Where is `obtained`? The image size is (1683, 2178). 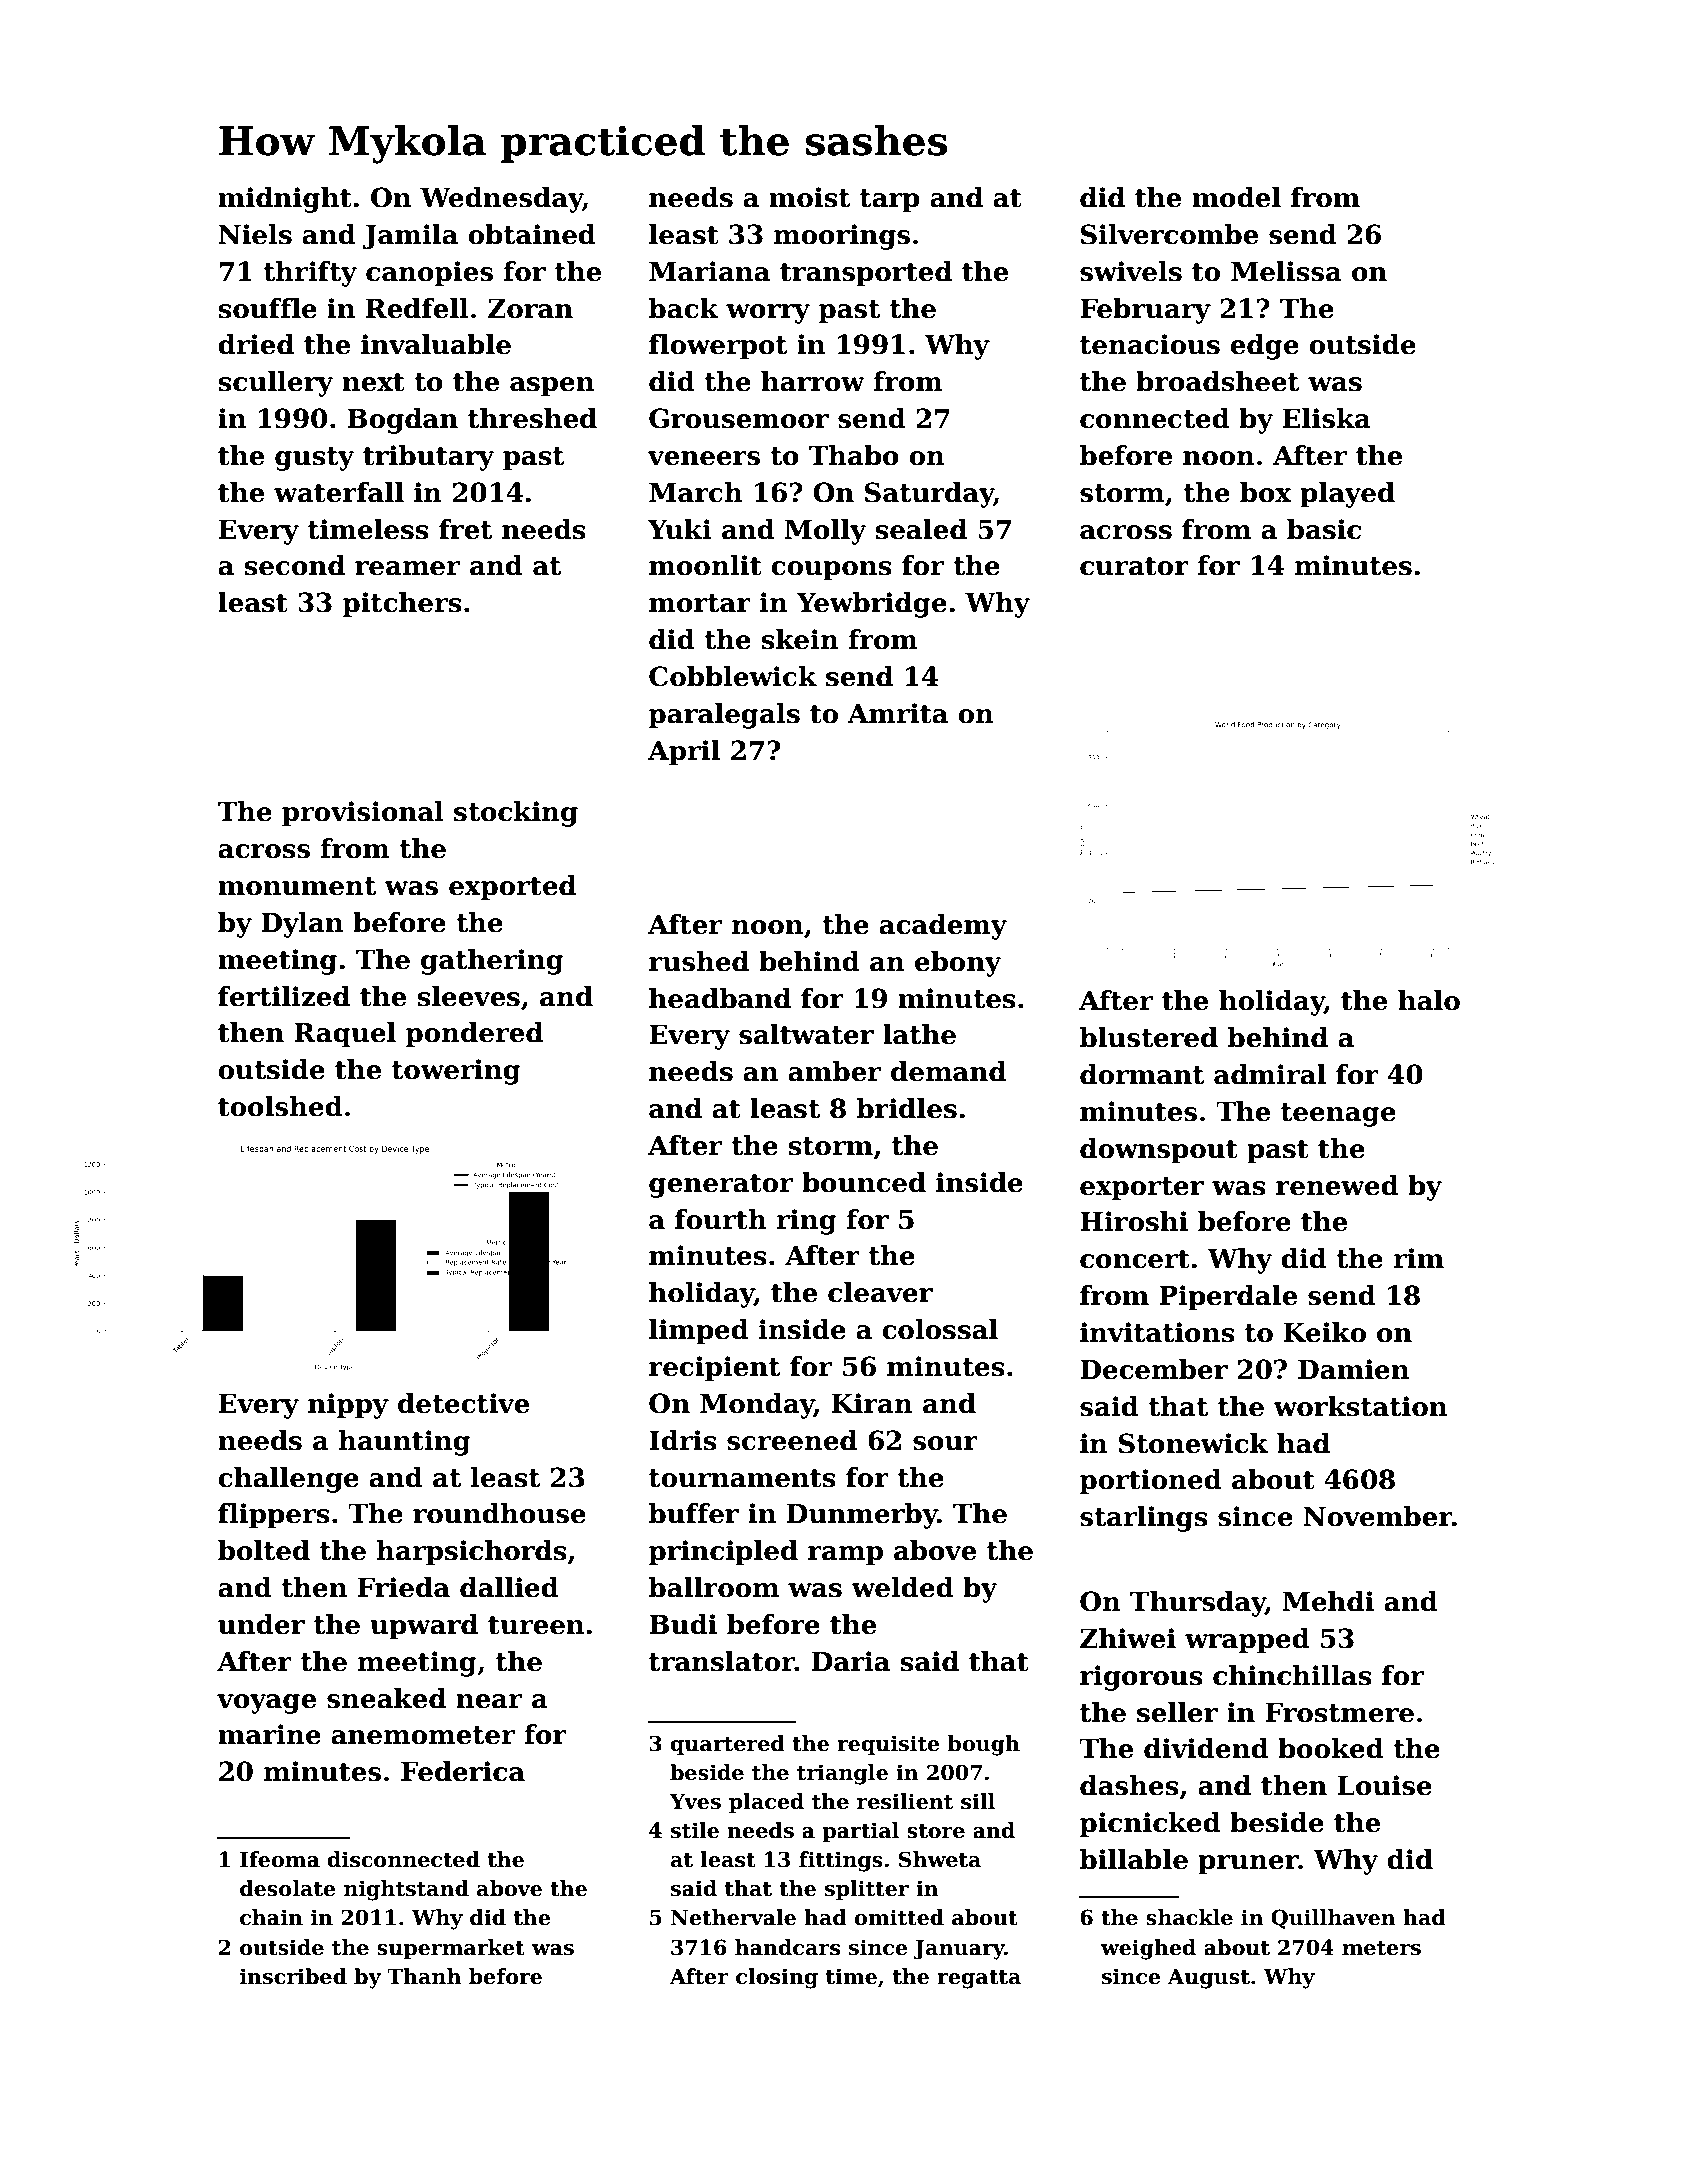 obtained is located at coordinates (532, 234).
